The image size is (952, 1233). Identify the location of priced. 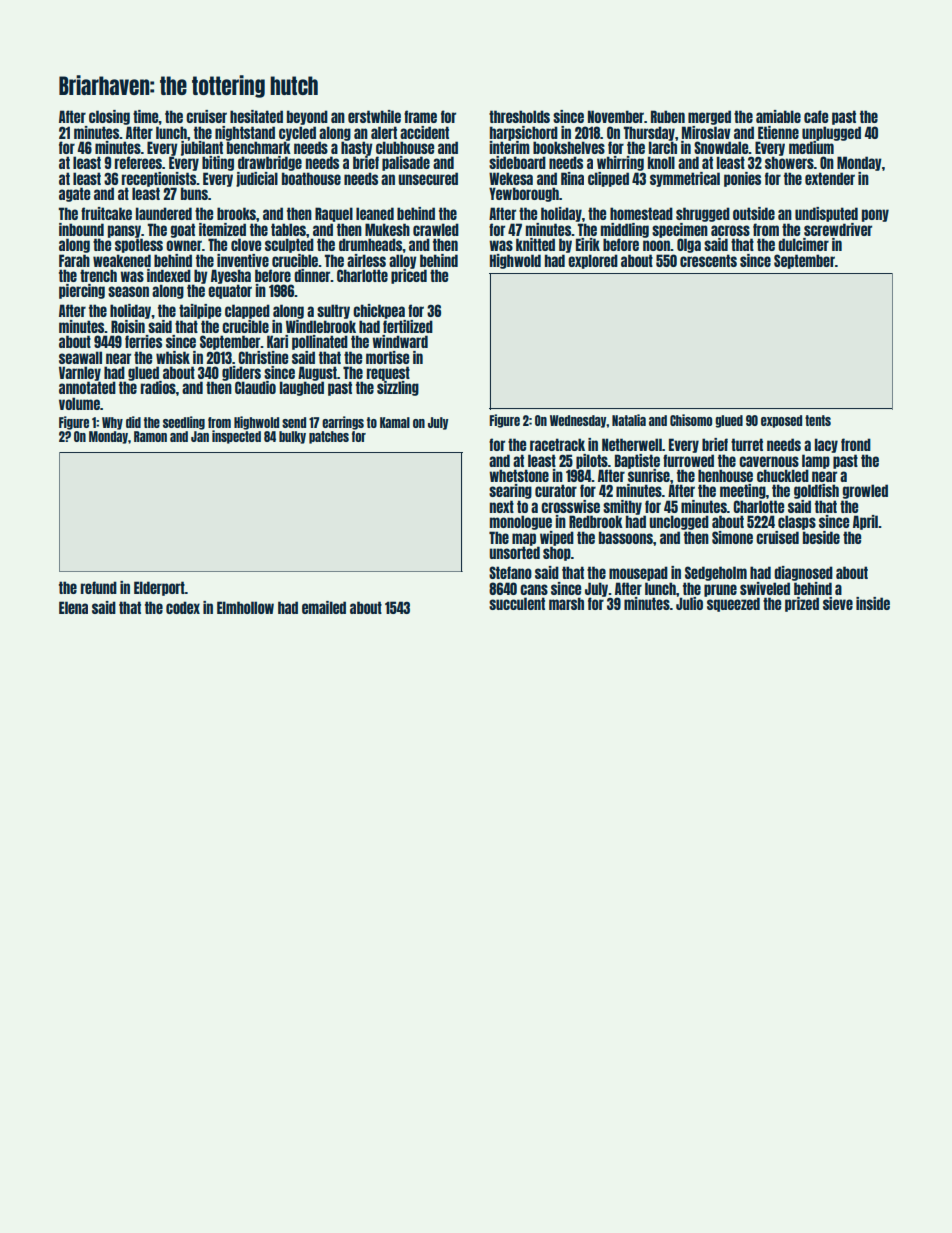
(409, 276).
